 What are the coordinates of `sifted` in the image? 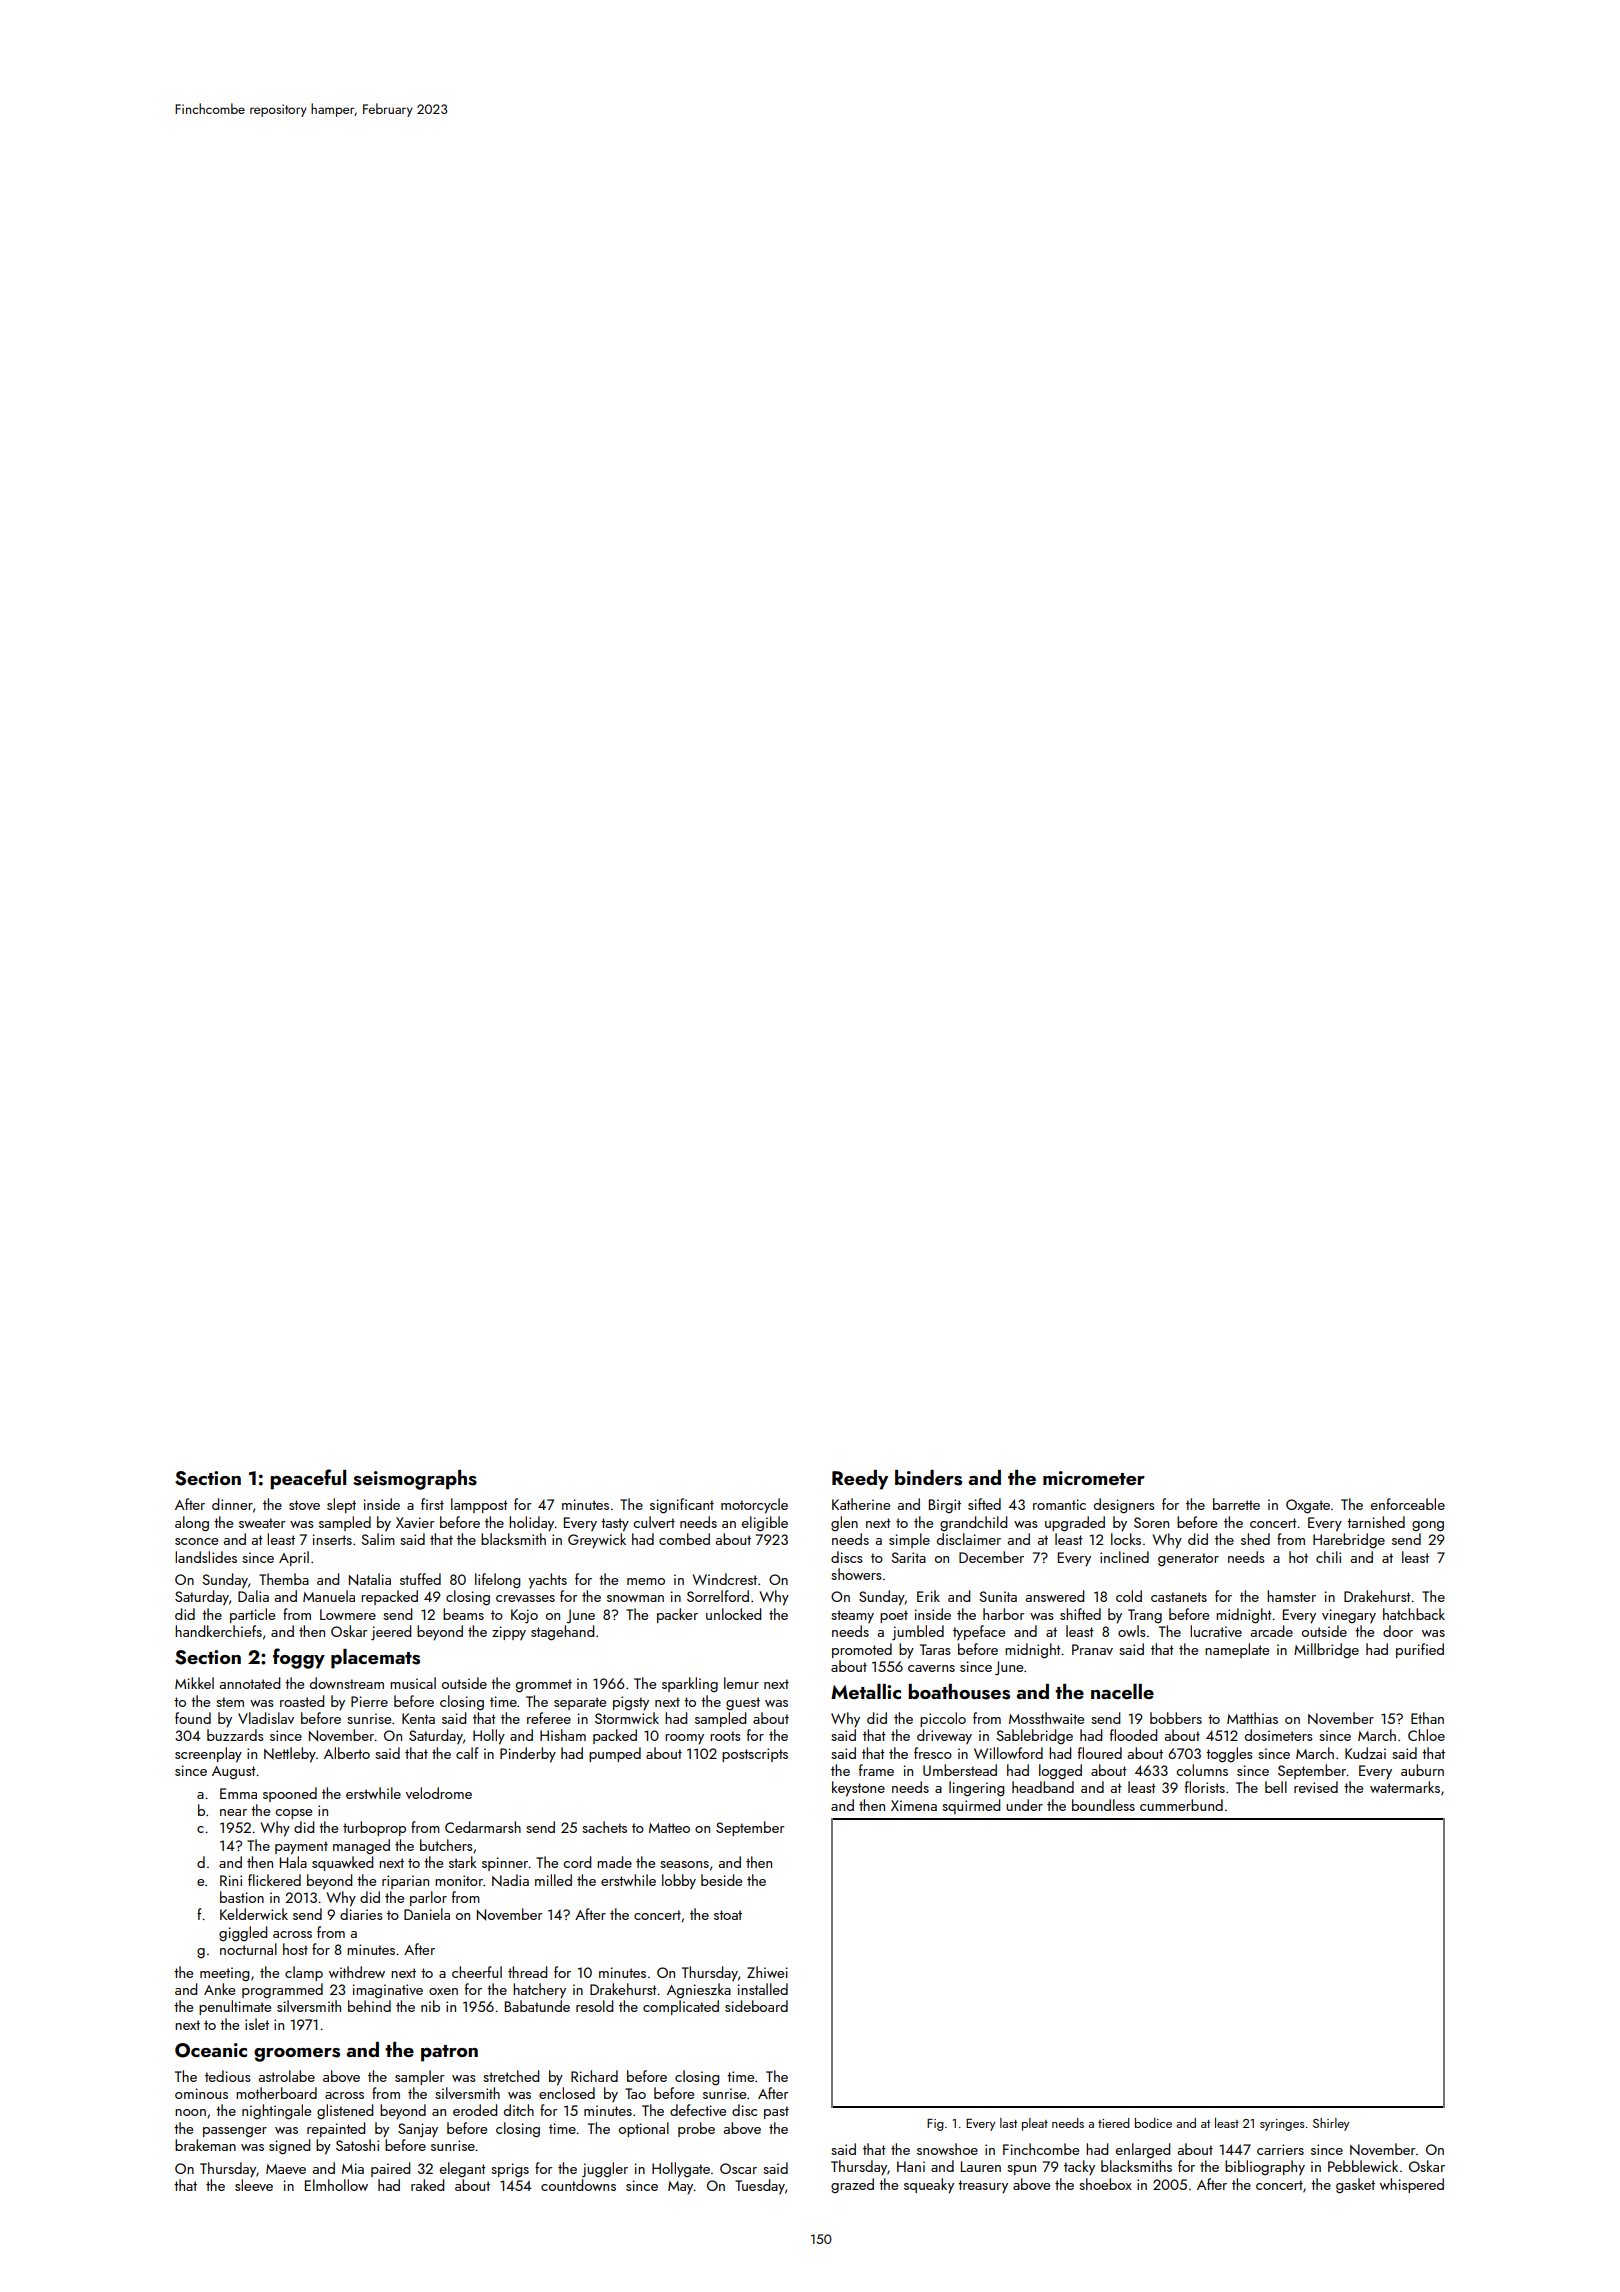 It's located at (984, 1504).
